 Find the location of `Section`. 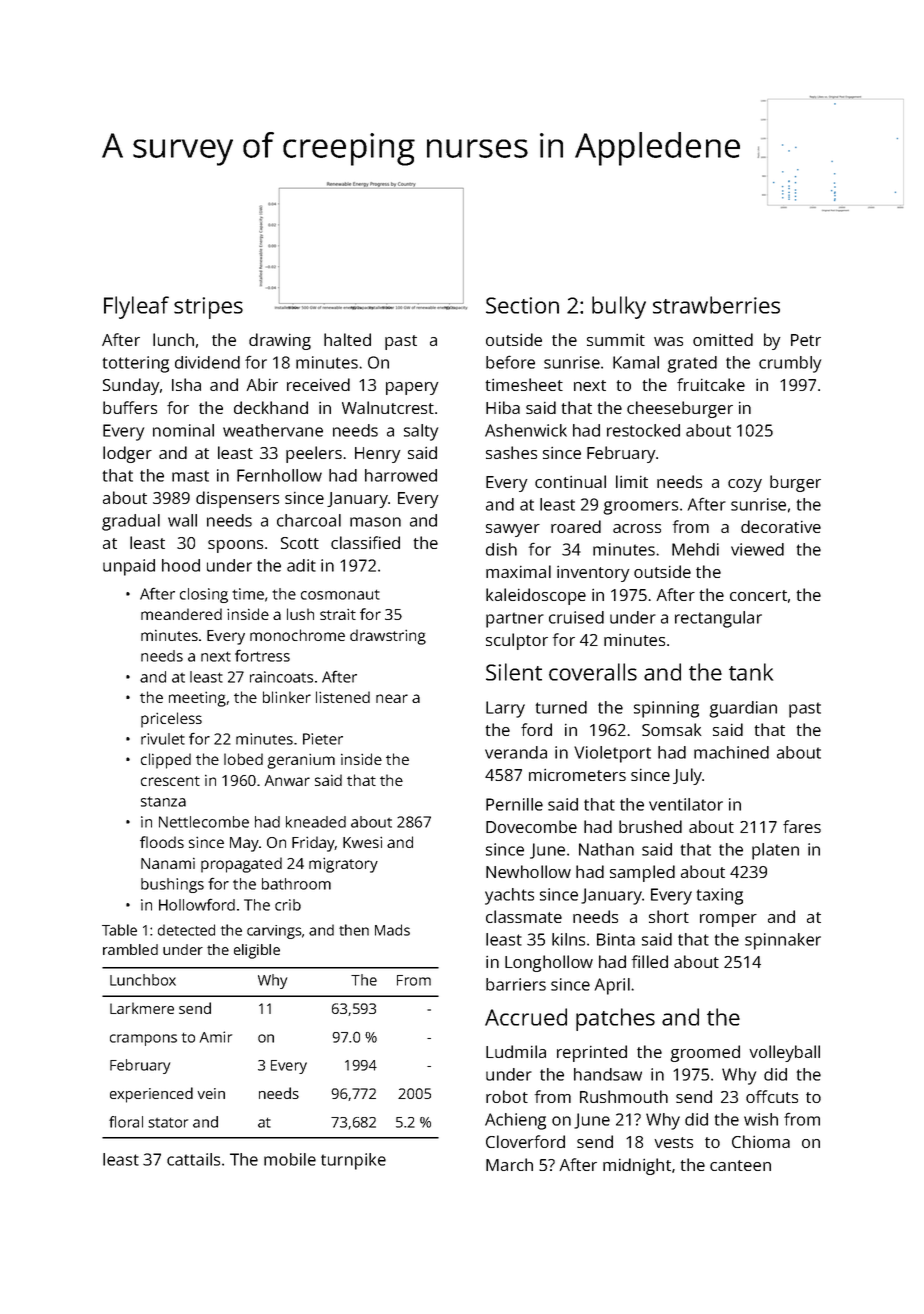

Section is located at coordinates (522, 305).
